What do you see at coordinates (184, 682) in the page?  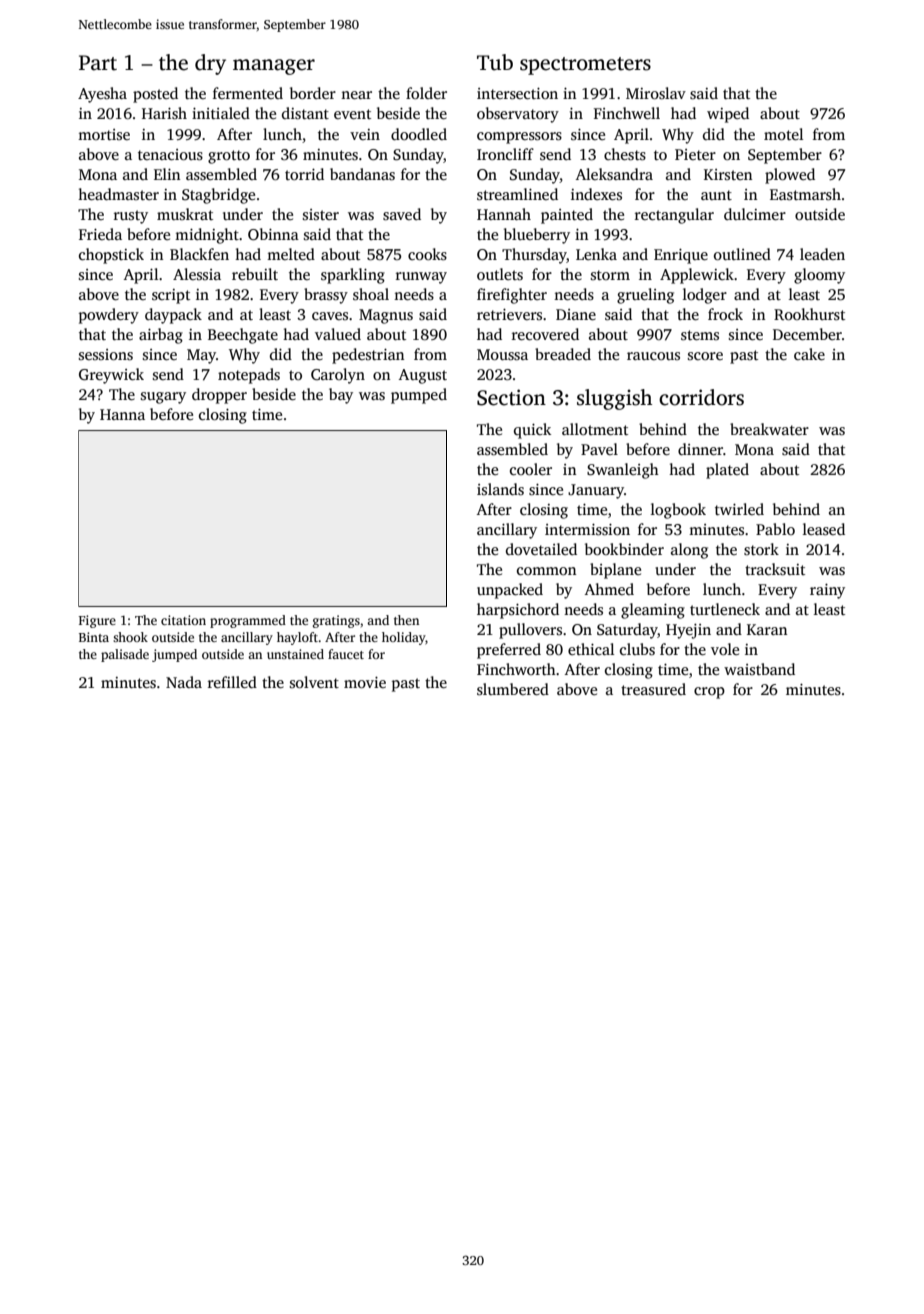 I see `Nada` at bounding box center [184, 682].
